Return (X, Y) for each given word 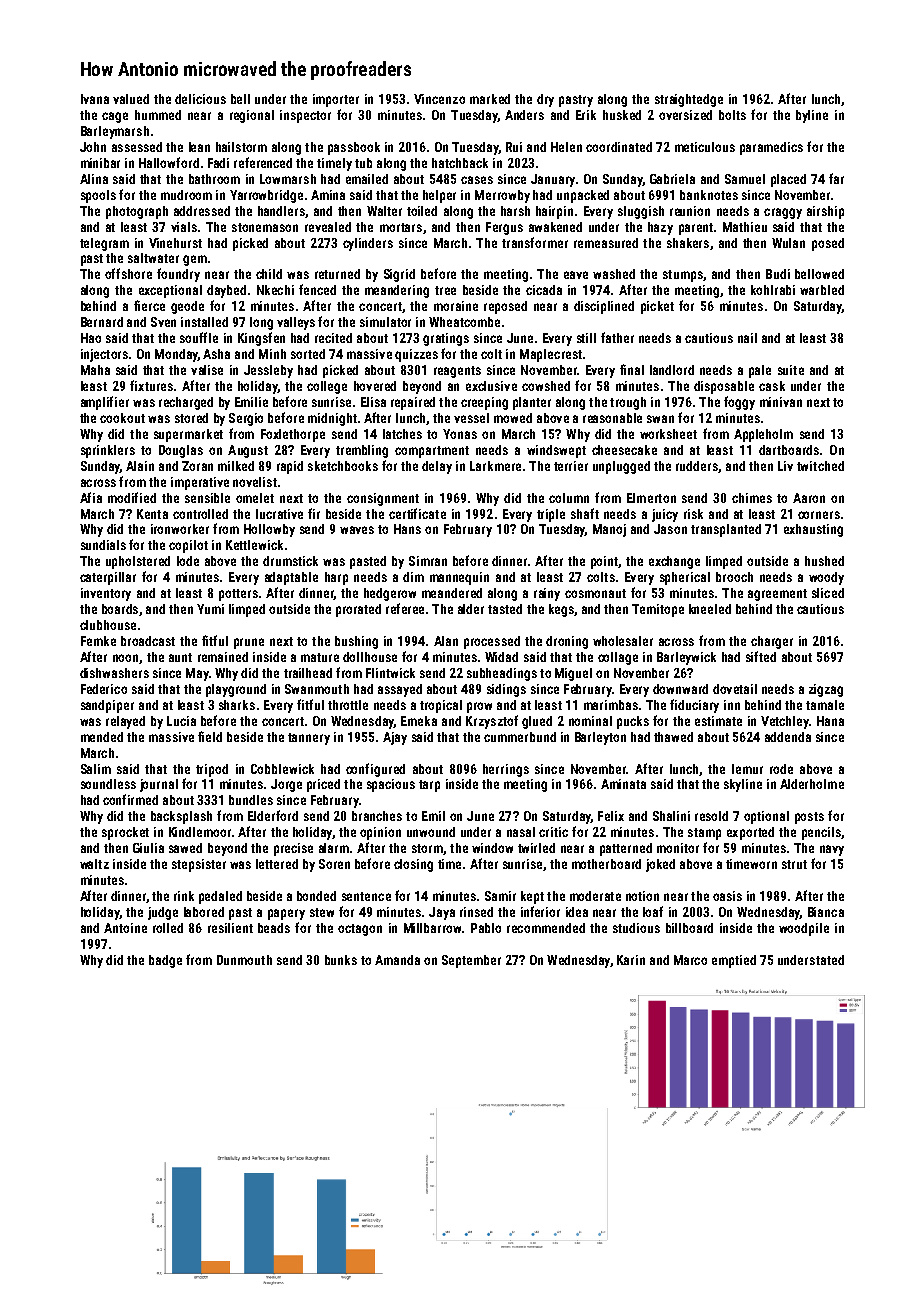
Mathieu (745, 227)
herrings (506, 770)
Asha (216, 354)
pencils (821, 833)
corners (819, 515)
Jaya (442, 913)
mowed (513, 418)
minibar (100, 163)
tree (445, 290)
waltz (94, 864)
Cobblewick (282, 769)
